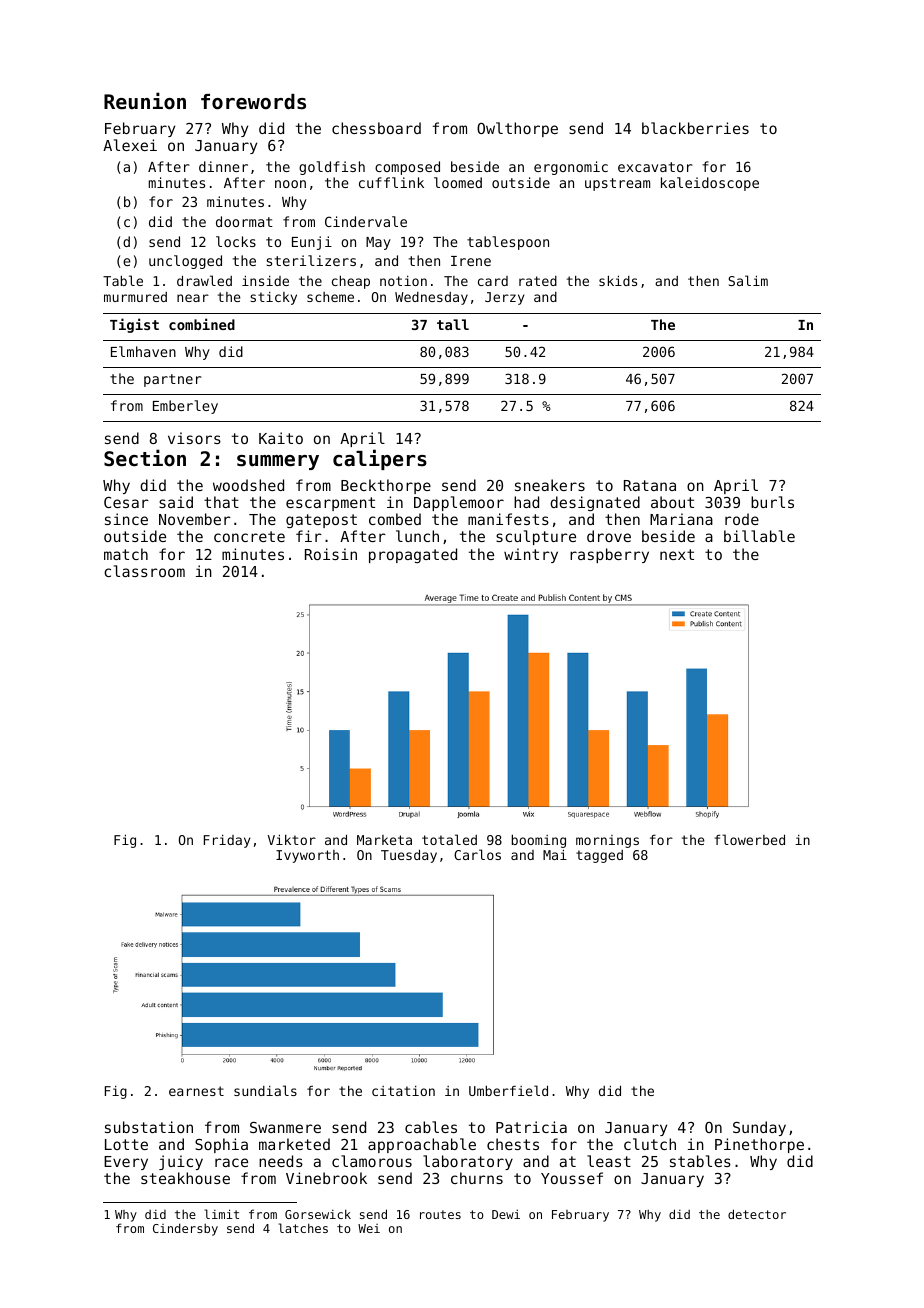 The image size is (924, 1308). I want to click on classroom, so click(144, 571).
